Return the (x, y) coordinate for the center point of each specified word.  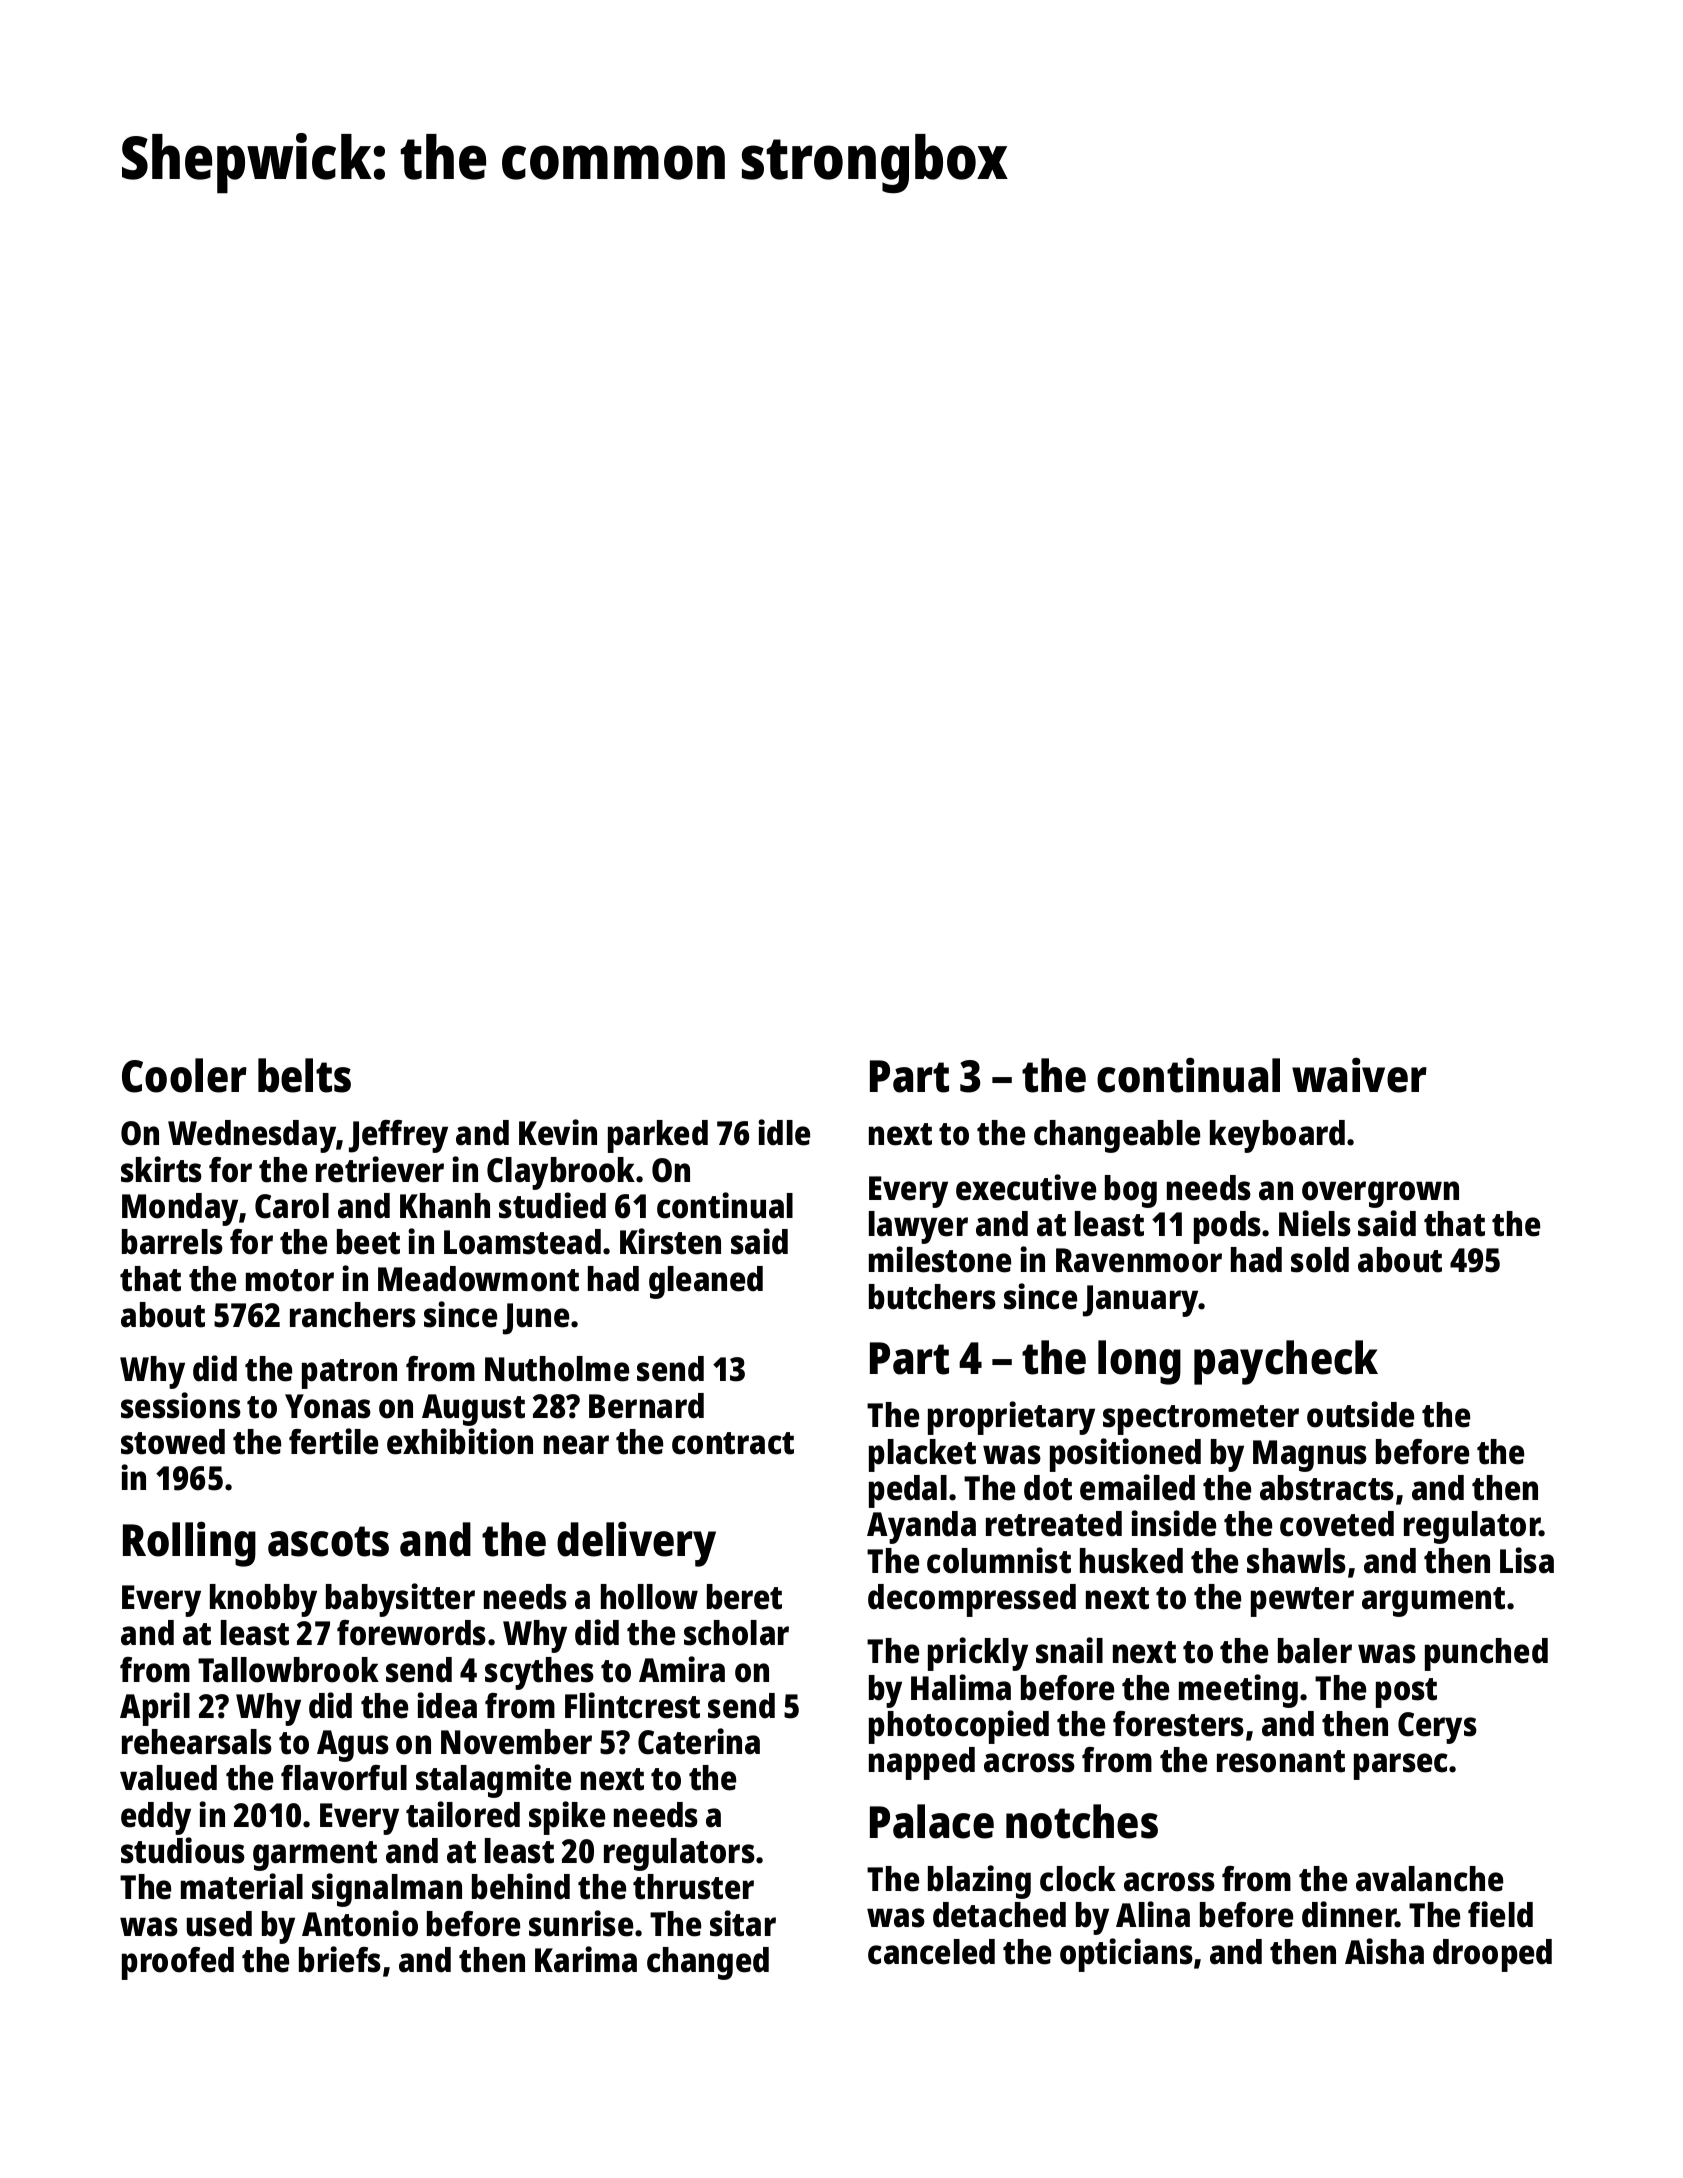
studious (183, 1850)
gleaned (706, 1282)
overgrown (1380, 1194)
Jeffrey (398, 1136)
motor (290, 1280)
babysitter (400, 1600)
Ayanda (921, 1527)
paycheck (1286, 1362)
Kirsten (670, 1241)
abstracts (1327, 1488)
